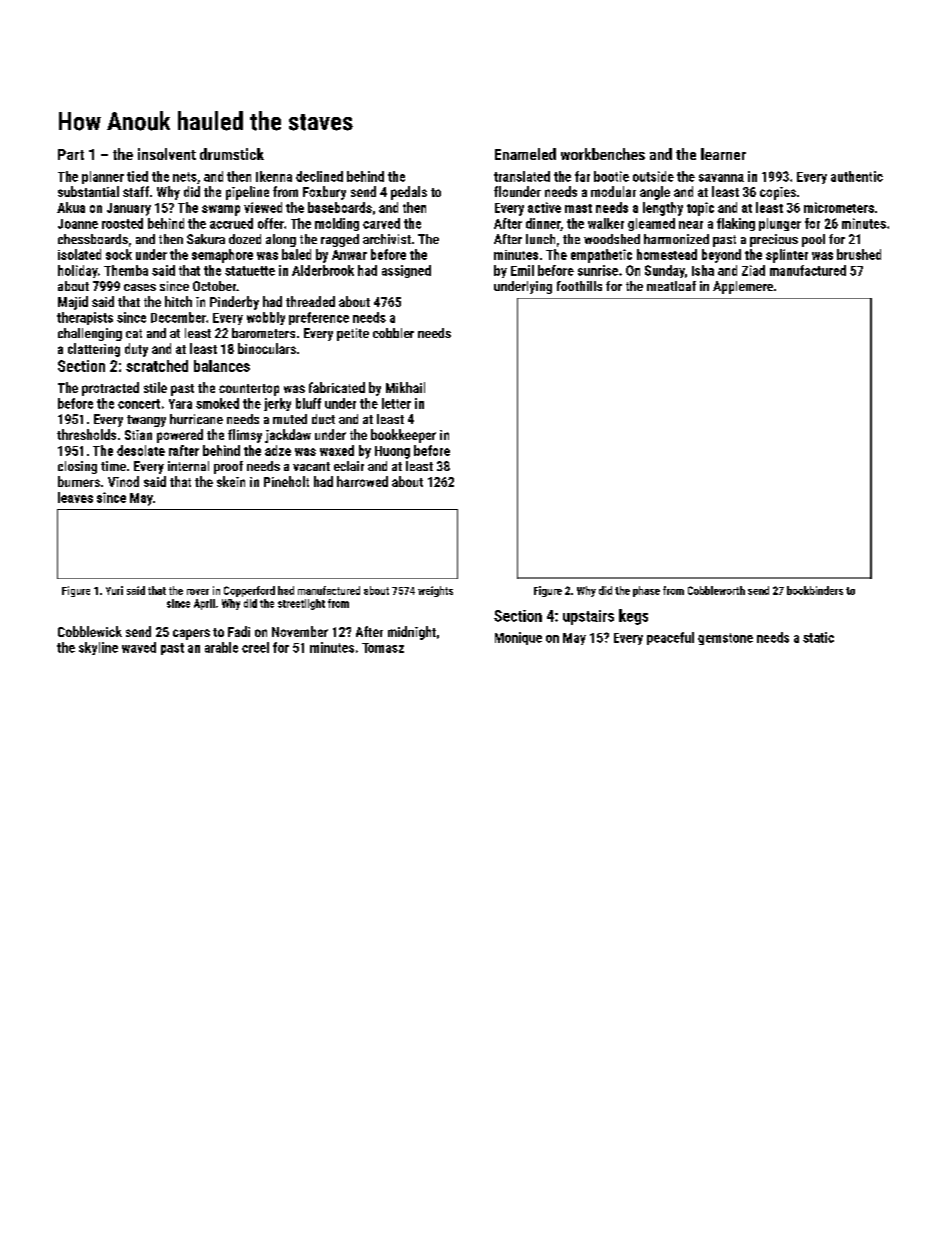 The height and width of the page is (1233, 952). Describe the element at coordinates (383, 648) in the page. I see `Tomasz` at that location.
